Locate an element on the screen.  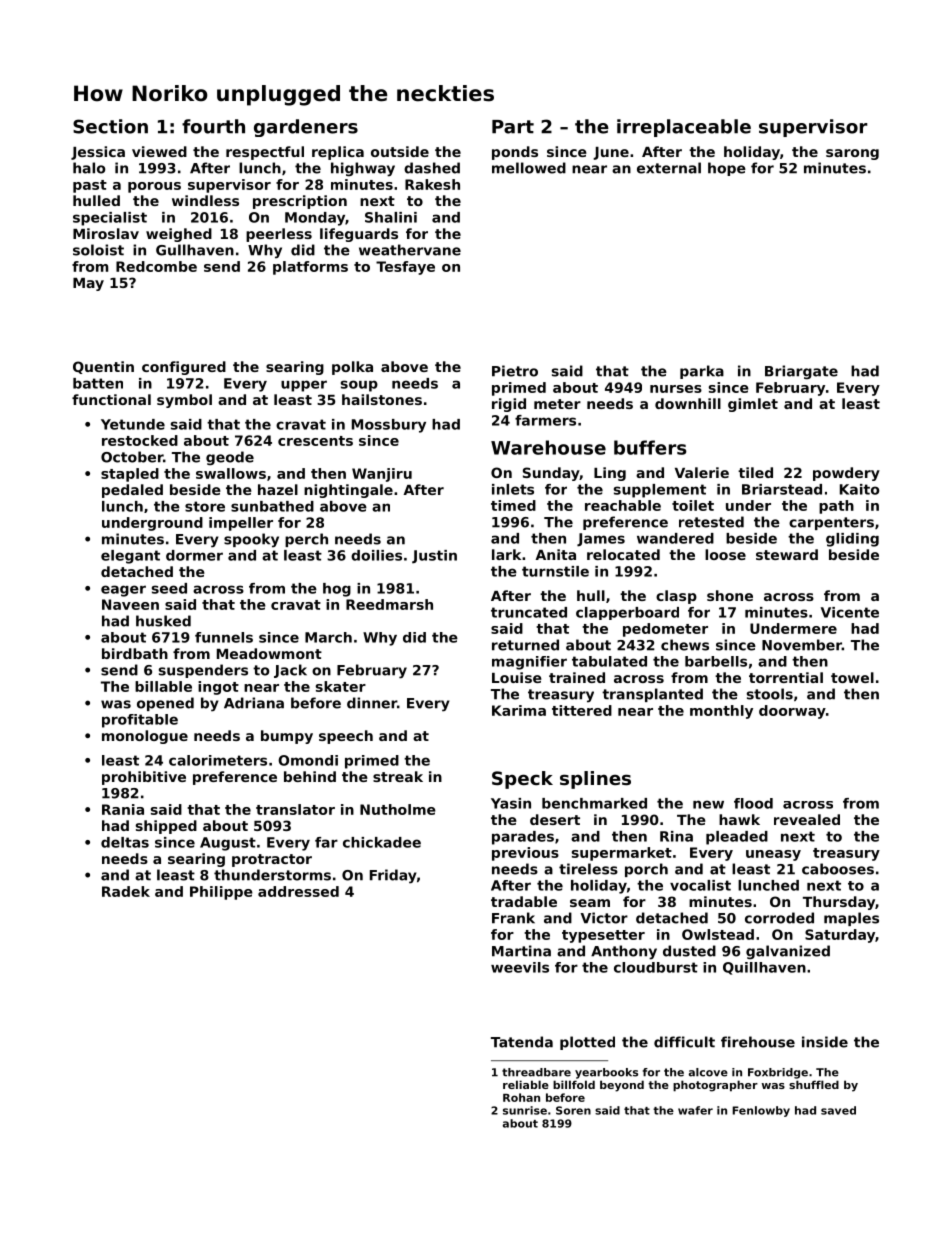
Rania is located at coordinates (123, 809).
